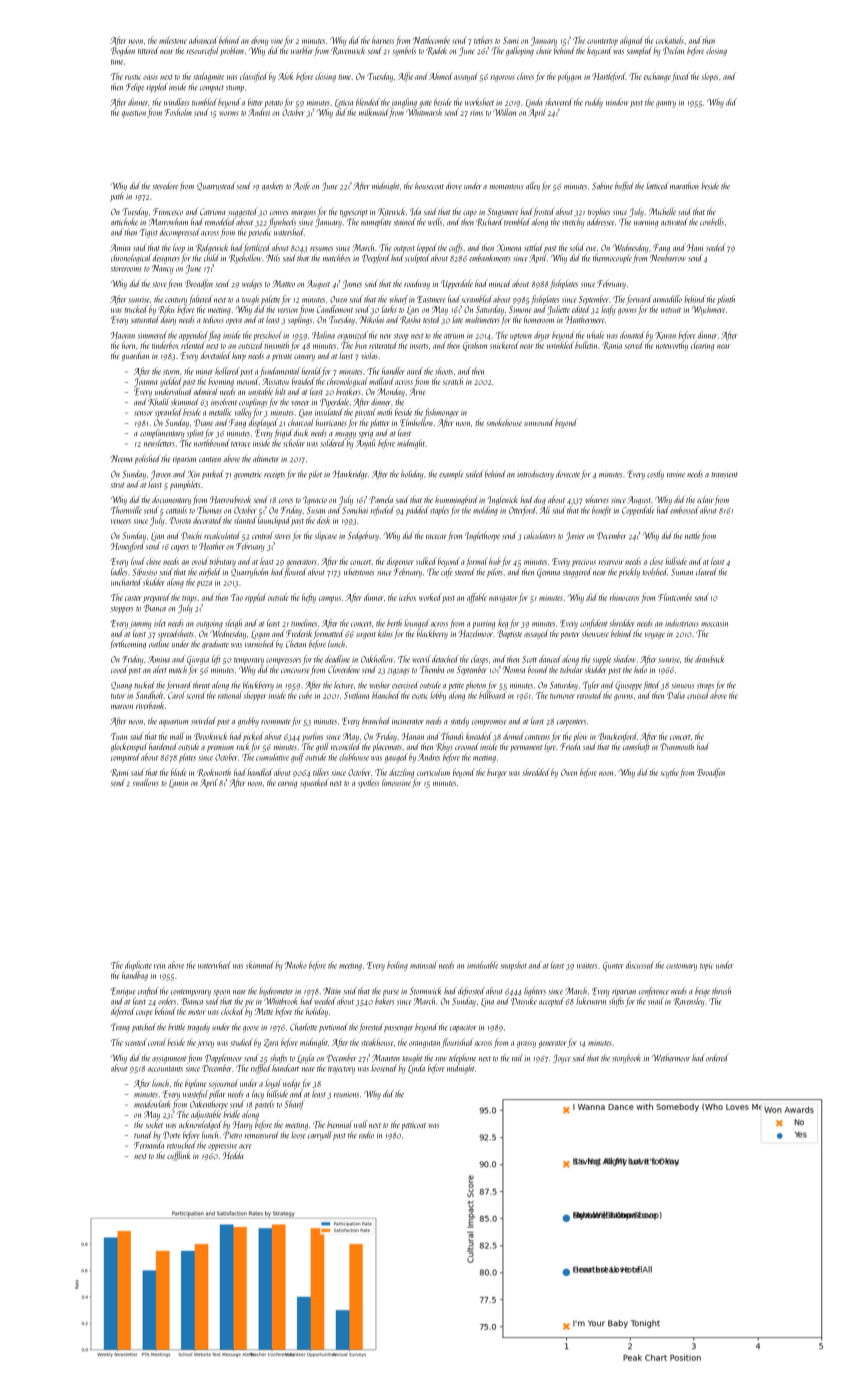 The image size is (849, 1400). Describe the element at coordinates (245, 1146) in the page. I see `acre` at that location.
